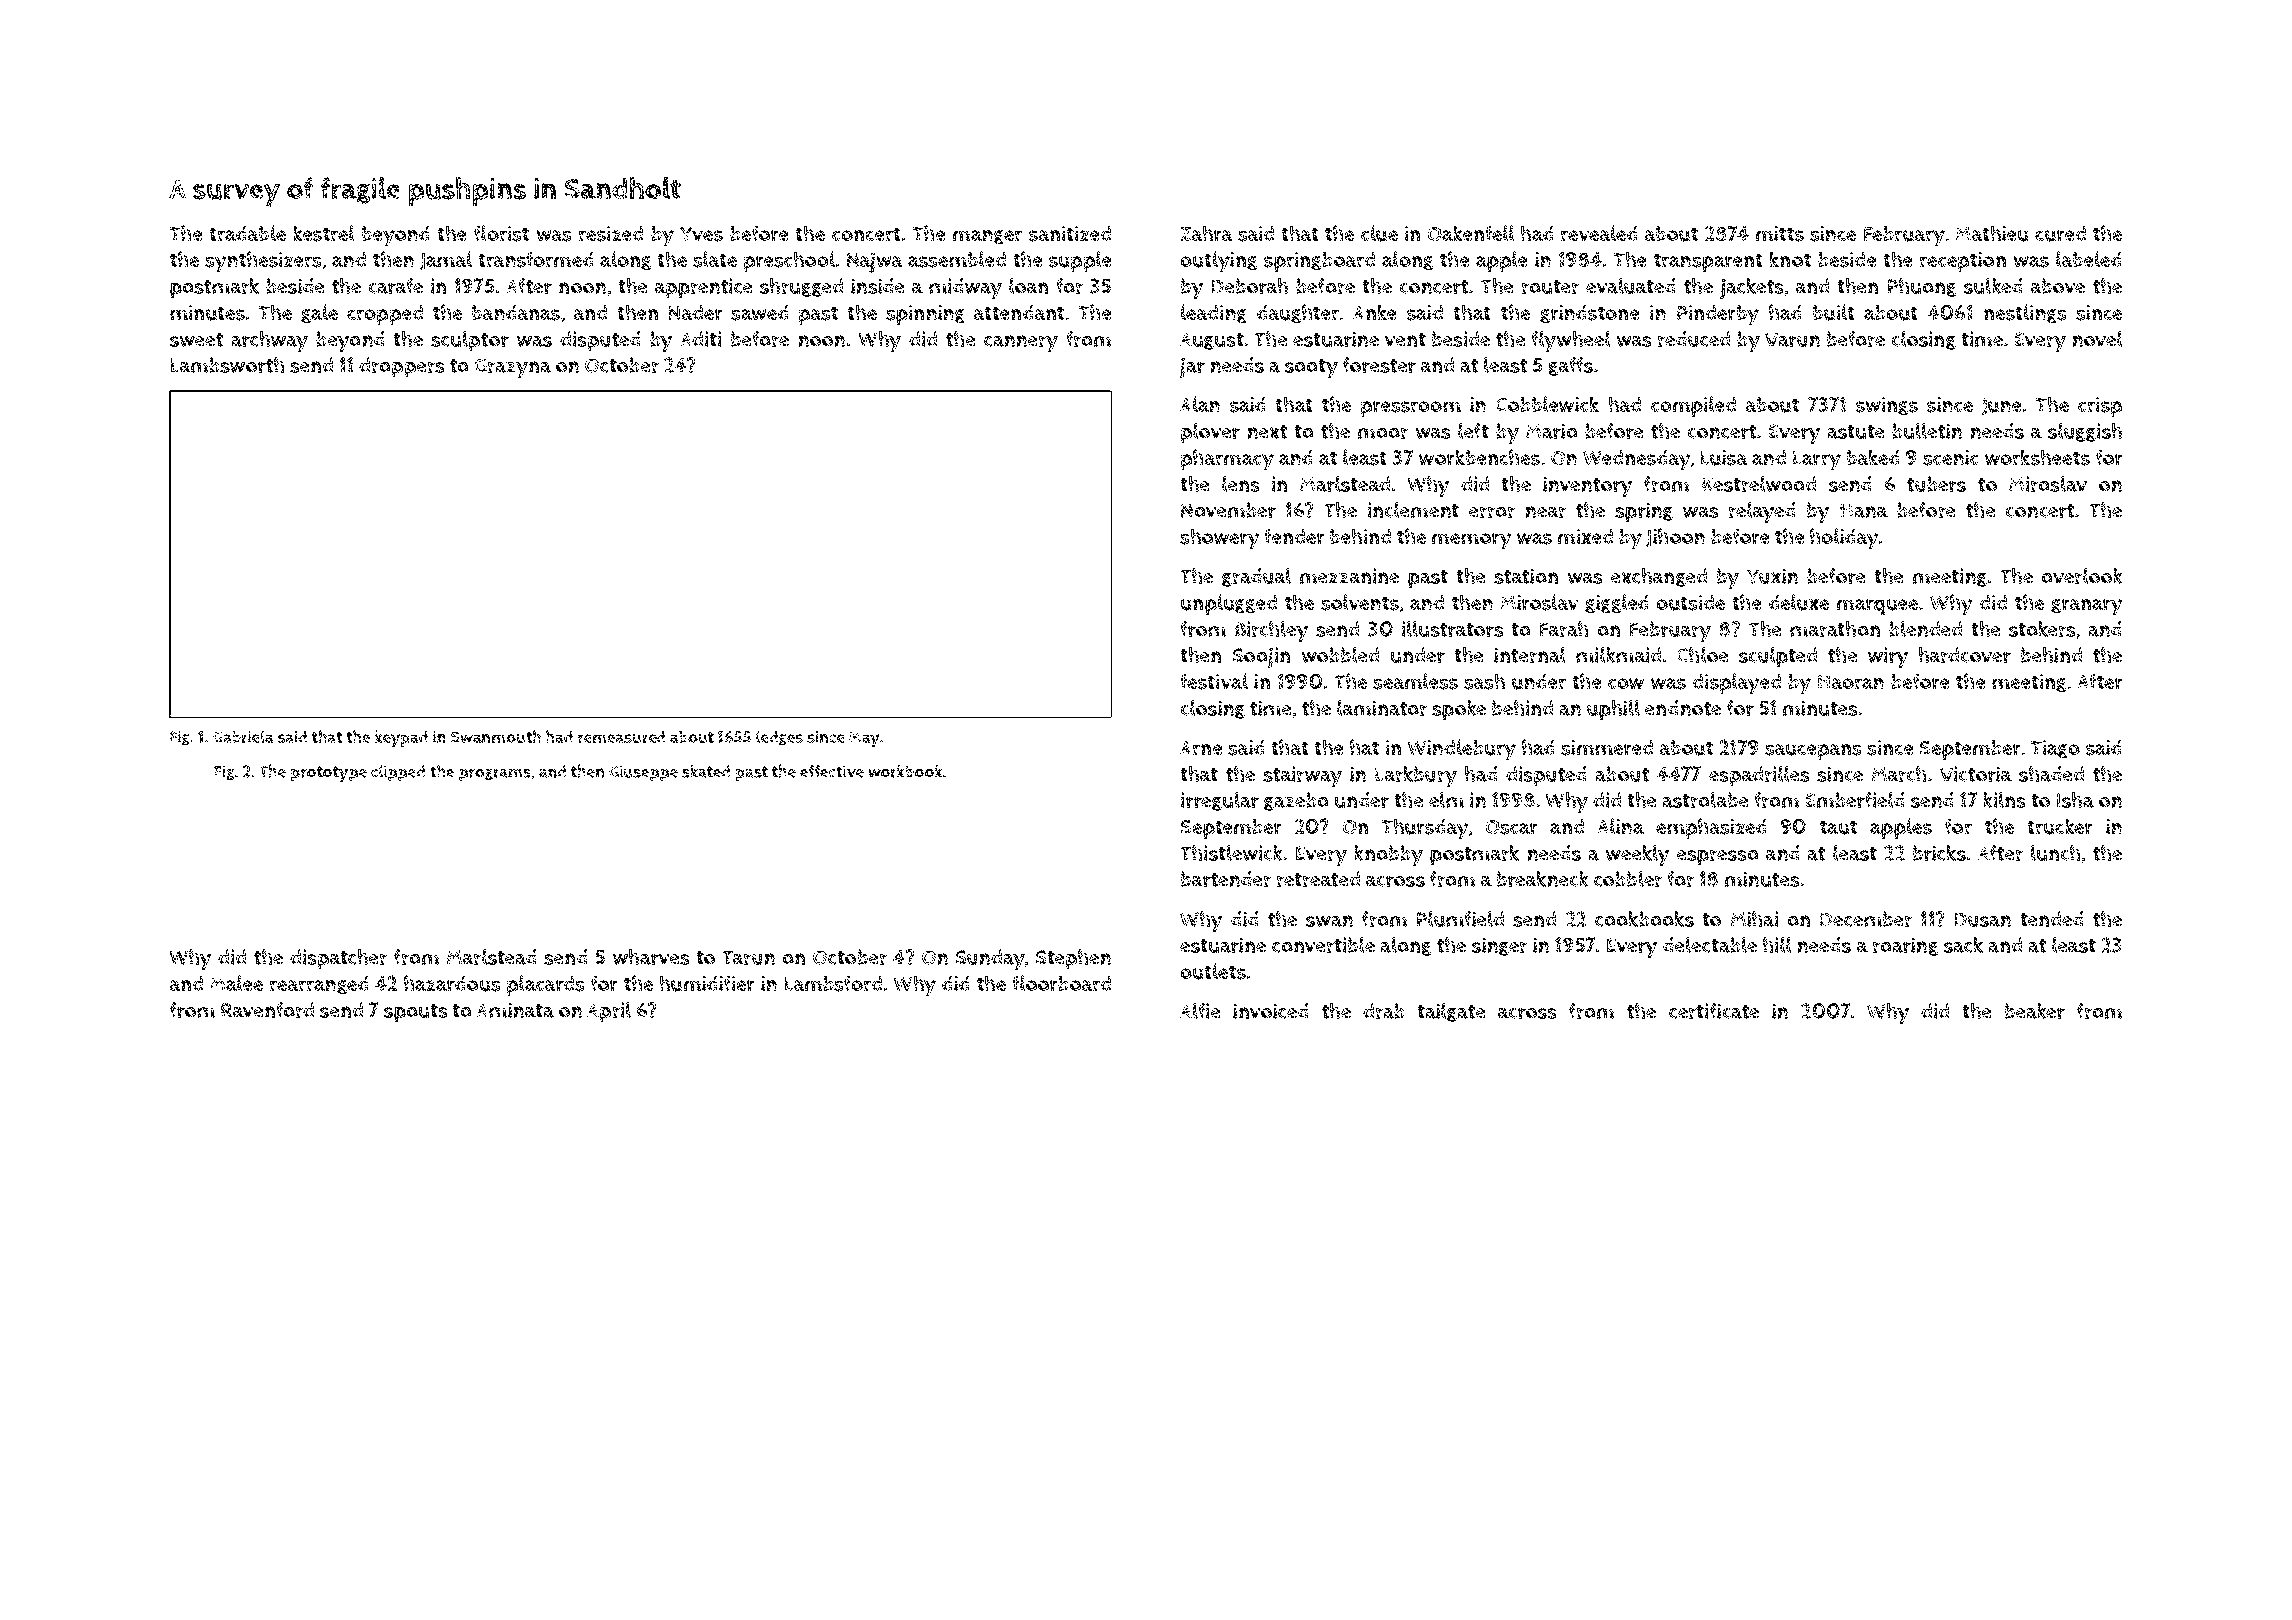 The width and height of the screenshot is (2292, 1620). What do you see at coordinates (833, 983) in the screenshot?
I see `Lambsford` at bounding box center [833, 983].
